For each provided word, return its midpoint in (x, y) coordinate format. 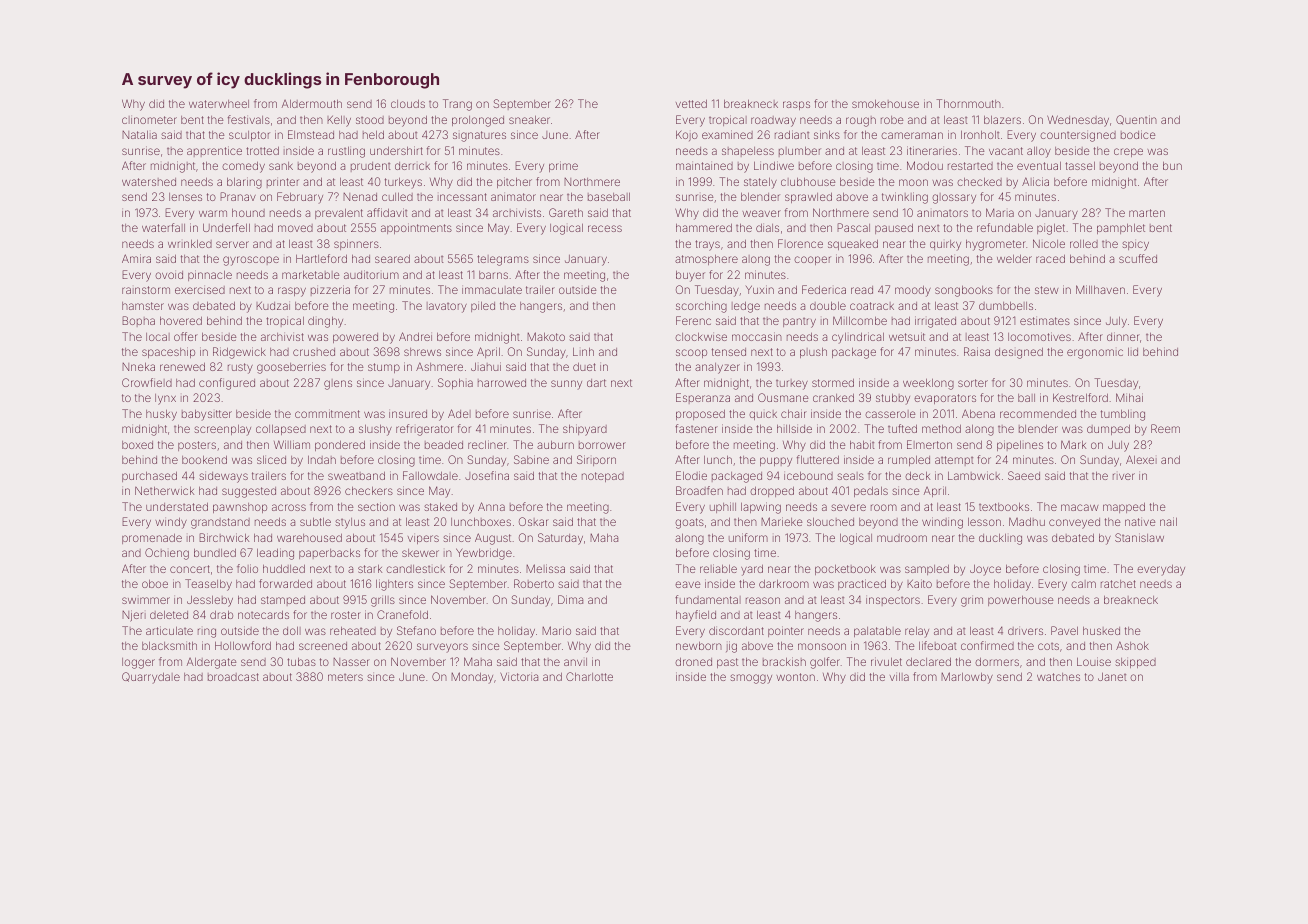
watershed (149, 182)
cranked (833, 398)
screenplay (222, 430)
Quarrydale (151, 678)
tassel (1080, 166)
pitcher (514, 182)
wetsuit (907, 336)
